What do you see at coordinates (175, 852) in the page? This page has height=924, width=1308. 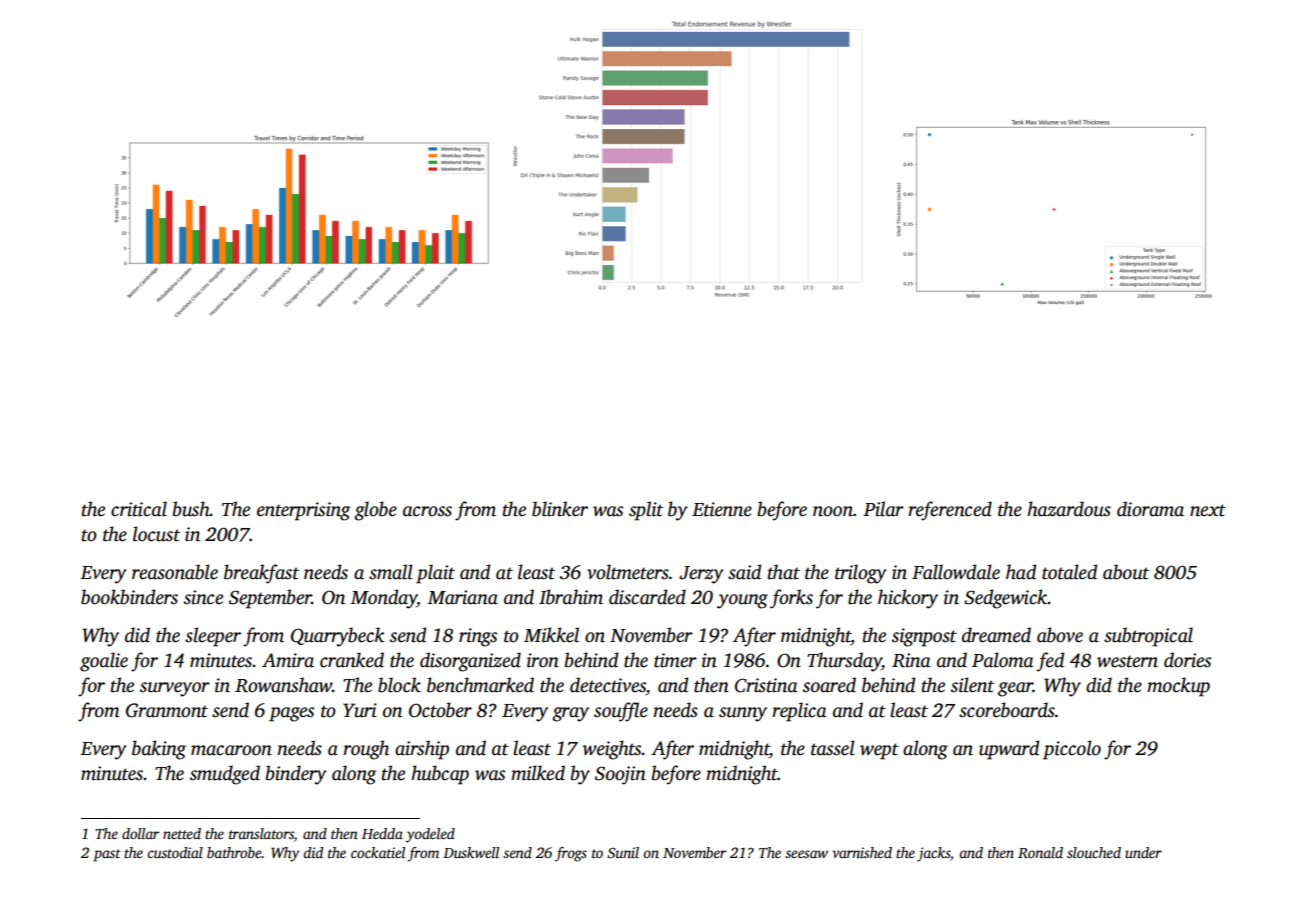 I see `custodial` at bounding box center [175, 852].
